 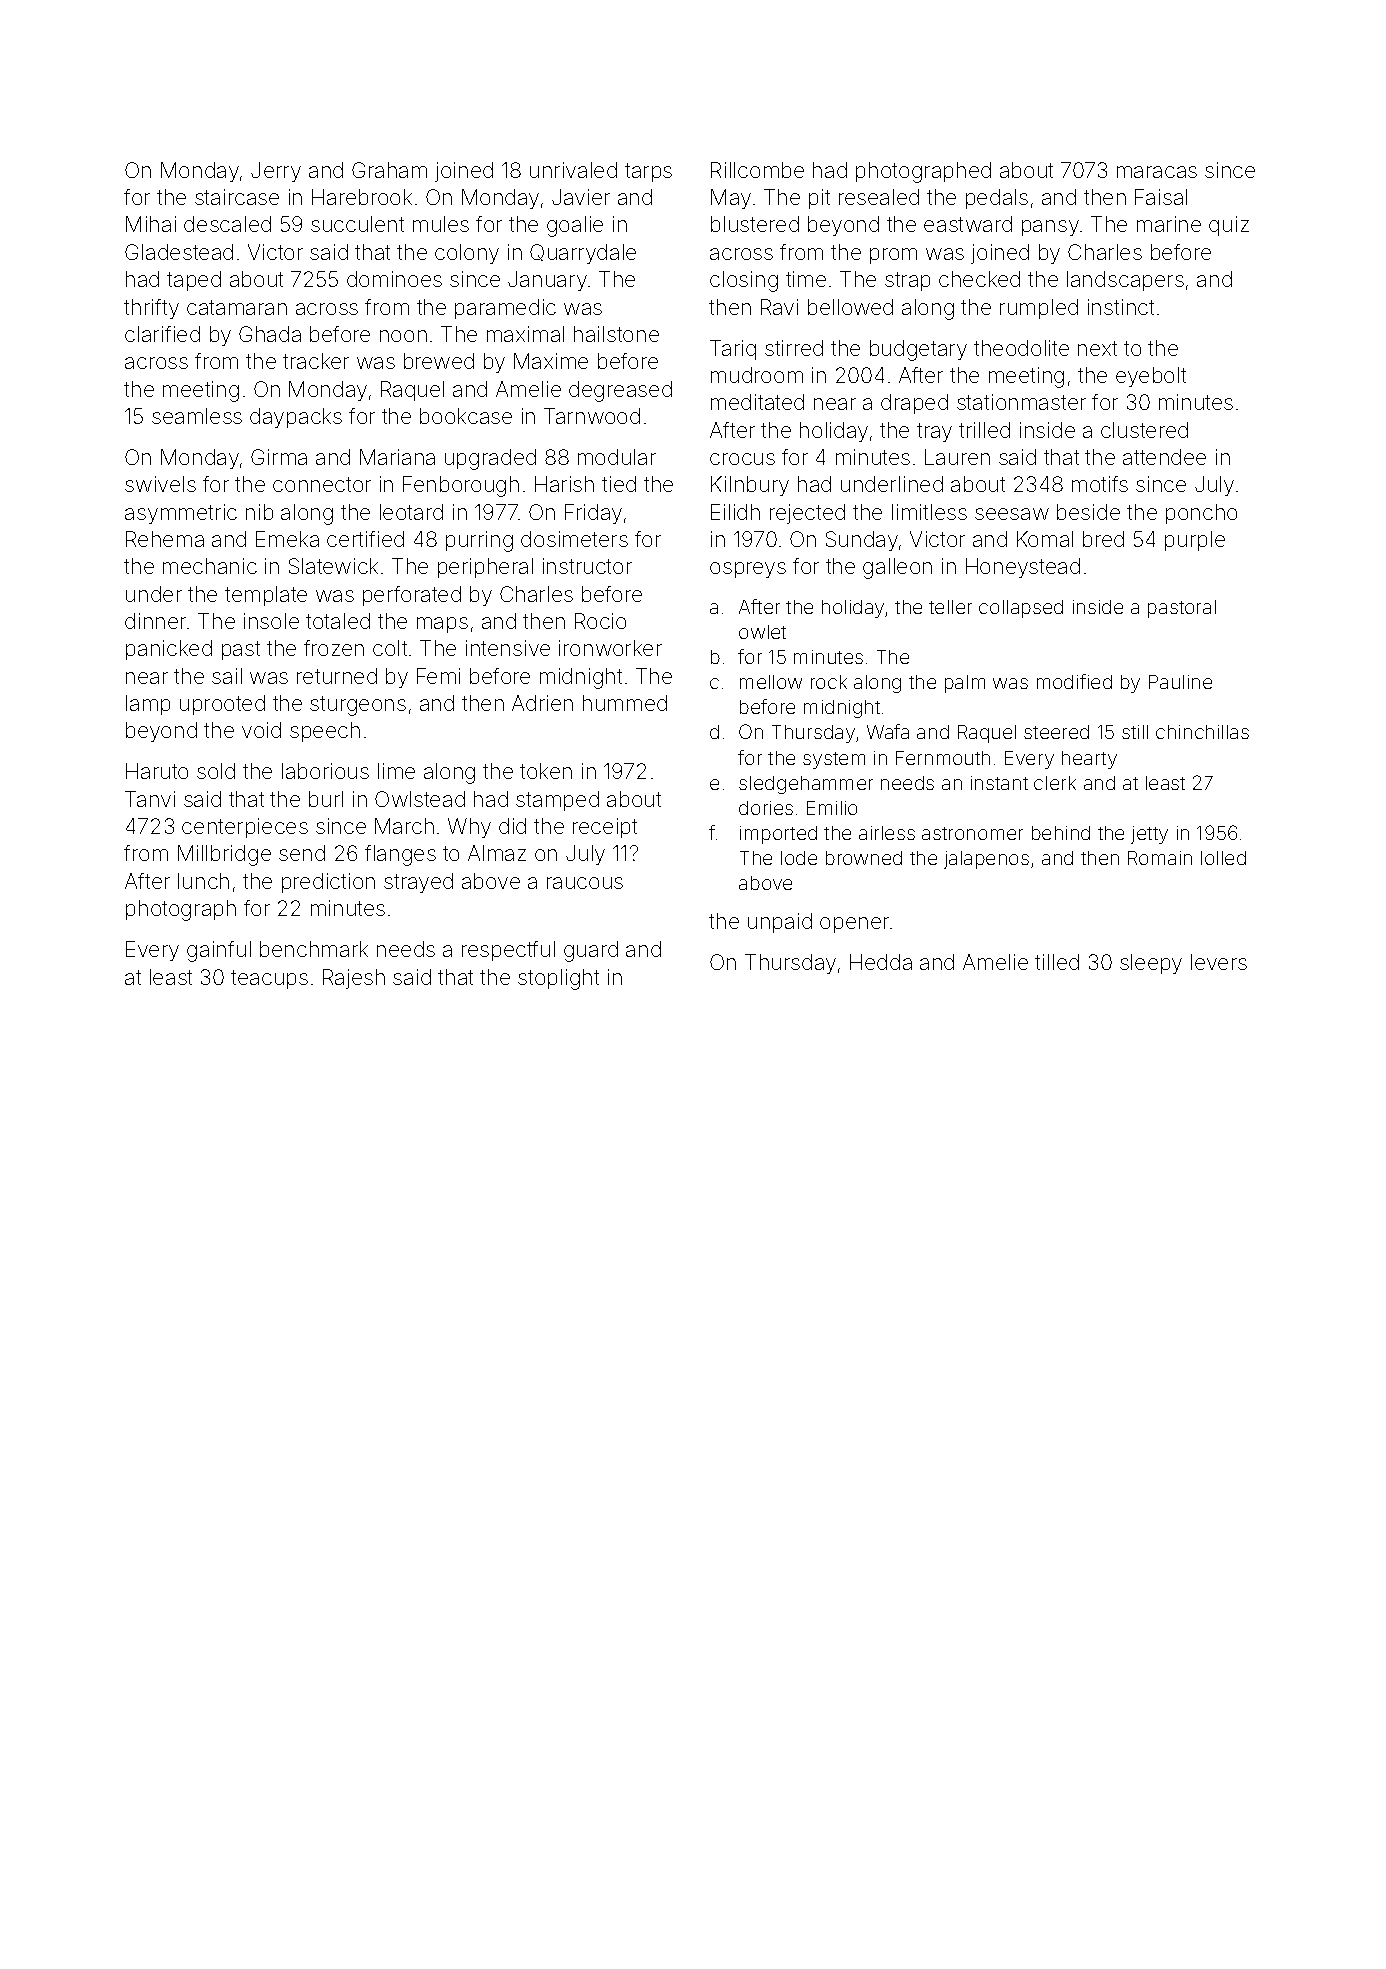 What do you see at coordinates (203, 881) in the document?
I see `lunch` at bounding box center [203, 881].
